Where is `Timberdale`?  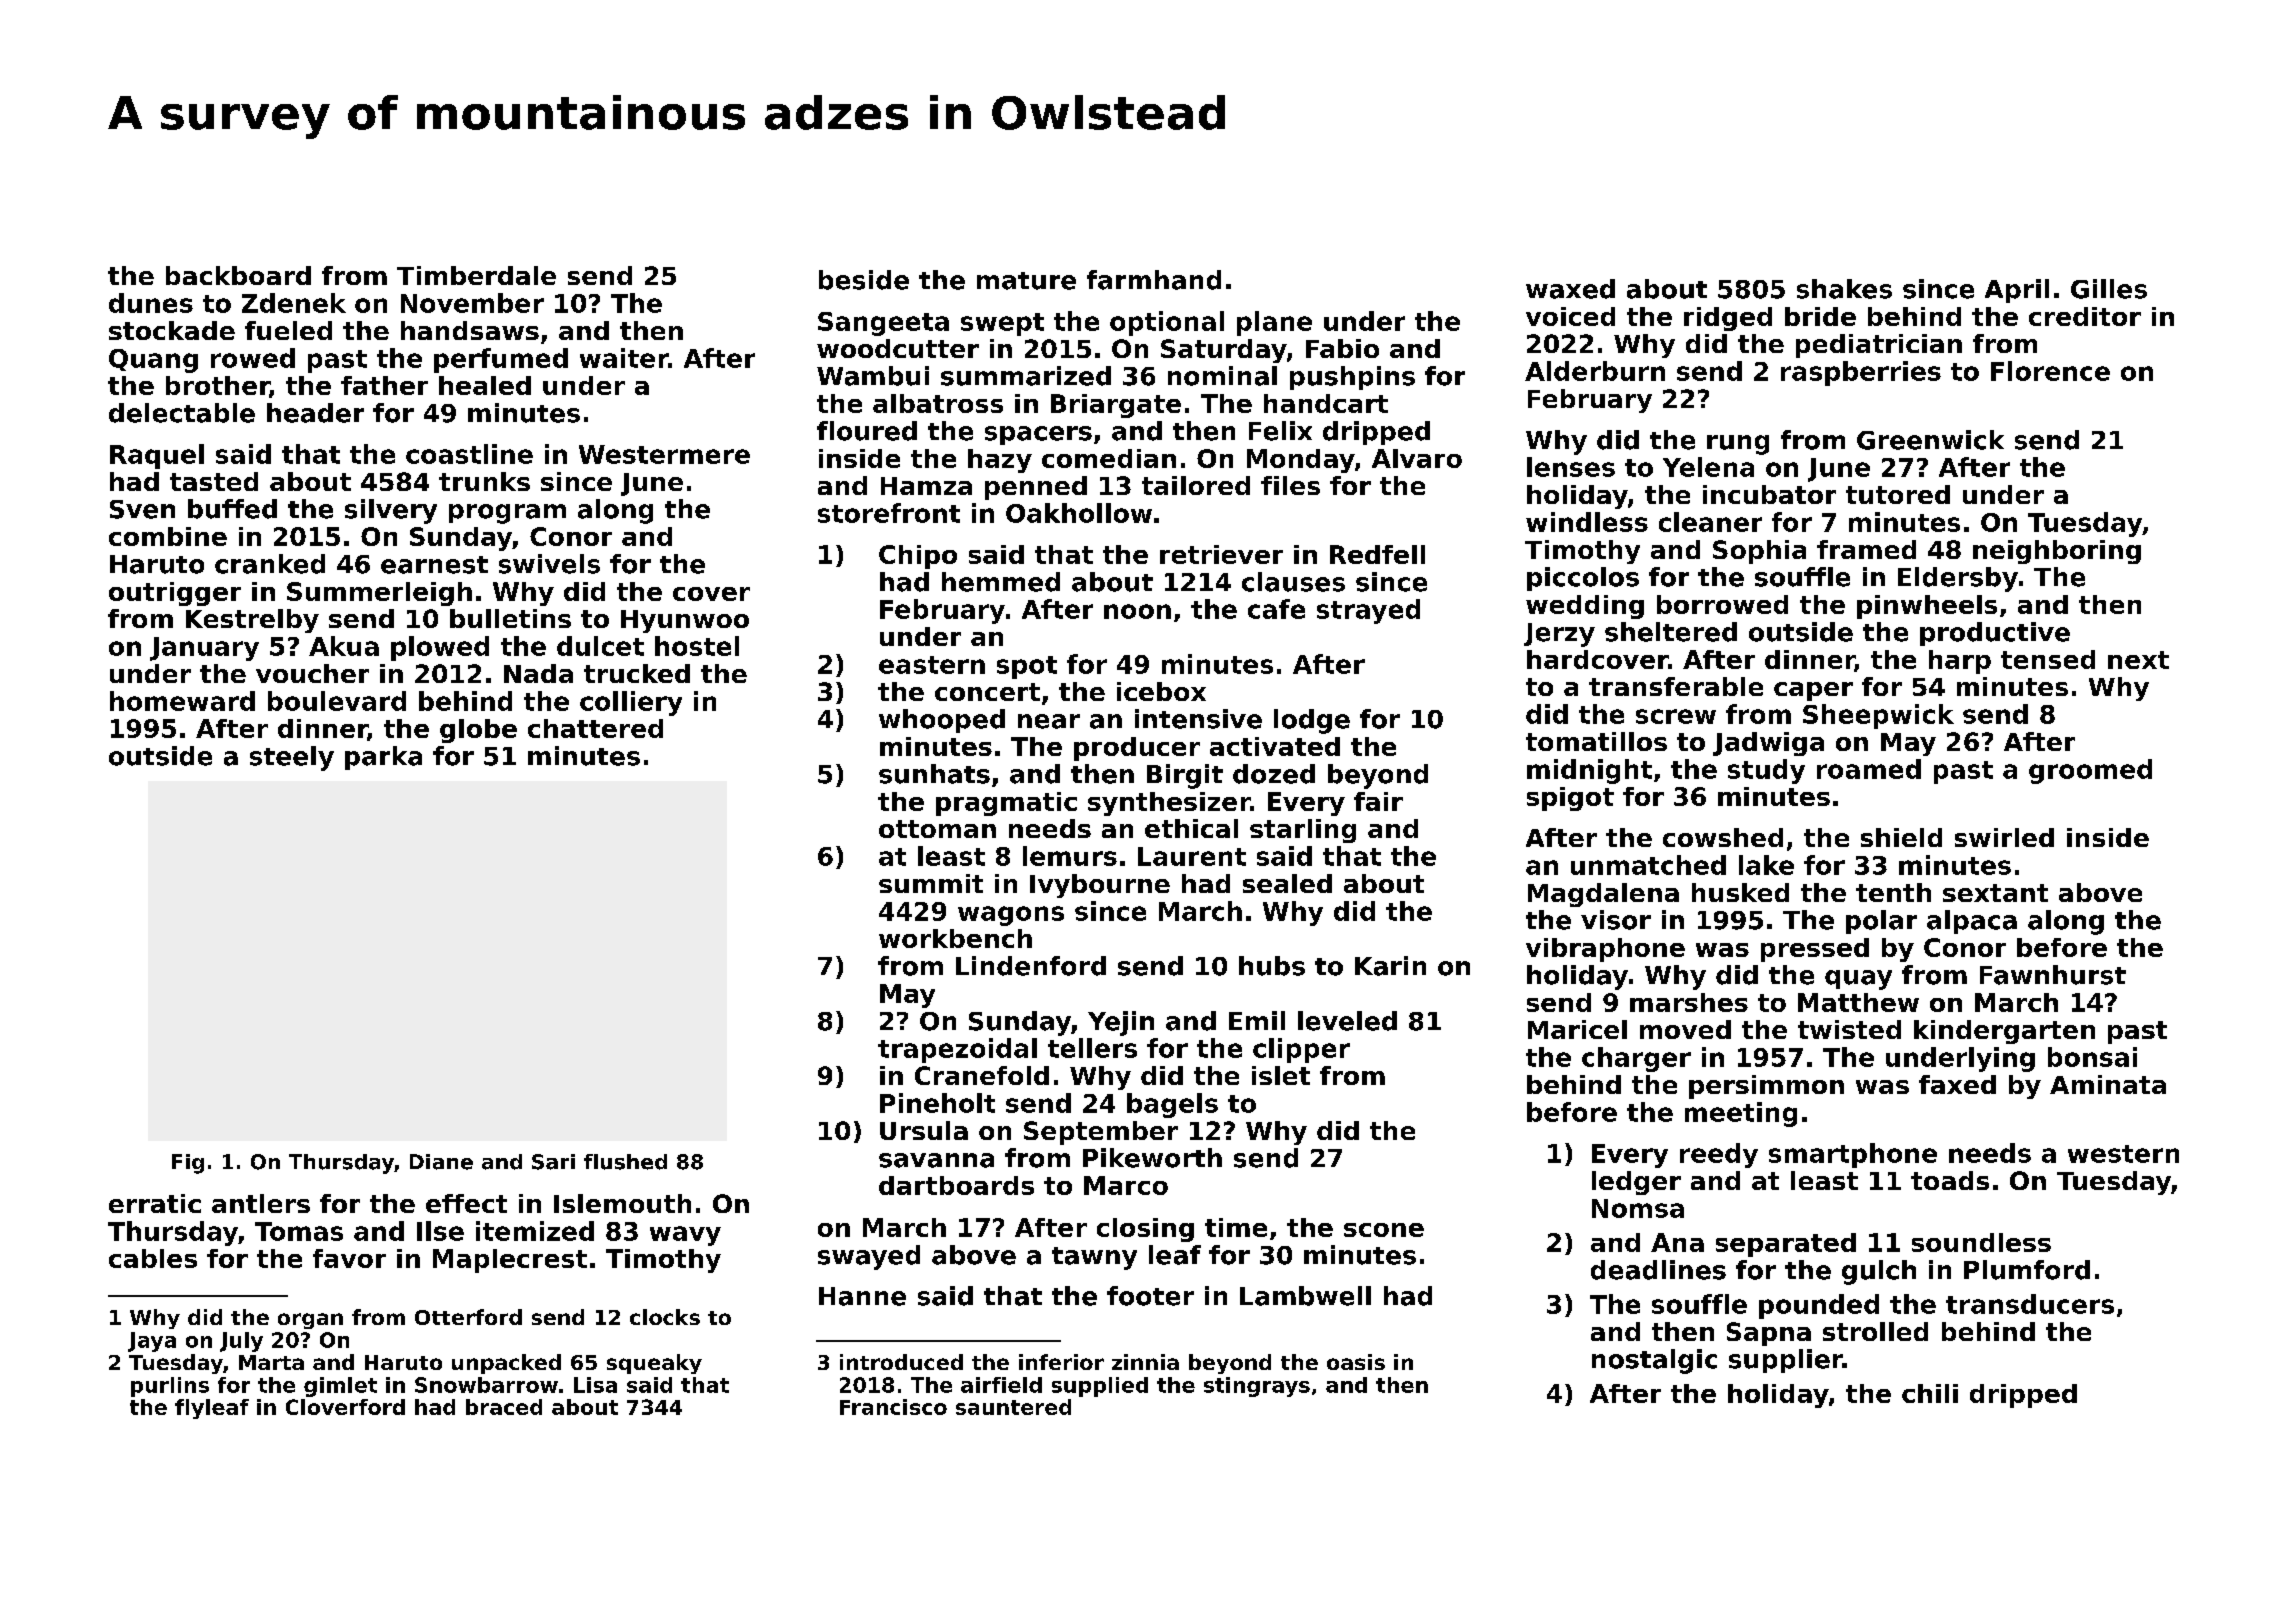 Timberdale is located at coordinates (476, 275).
